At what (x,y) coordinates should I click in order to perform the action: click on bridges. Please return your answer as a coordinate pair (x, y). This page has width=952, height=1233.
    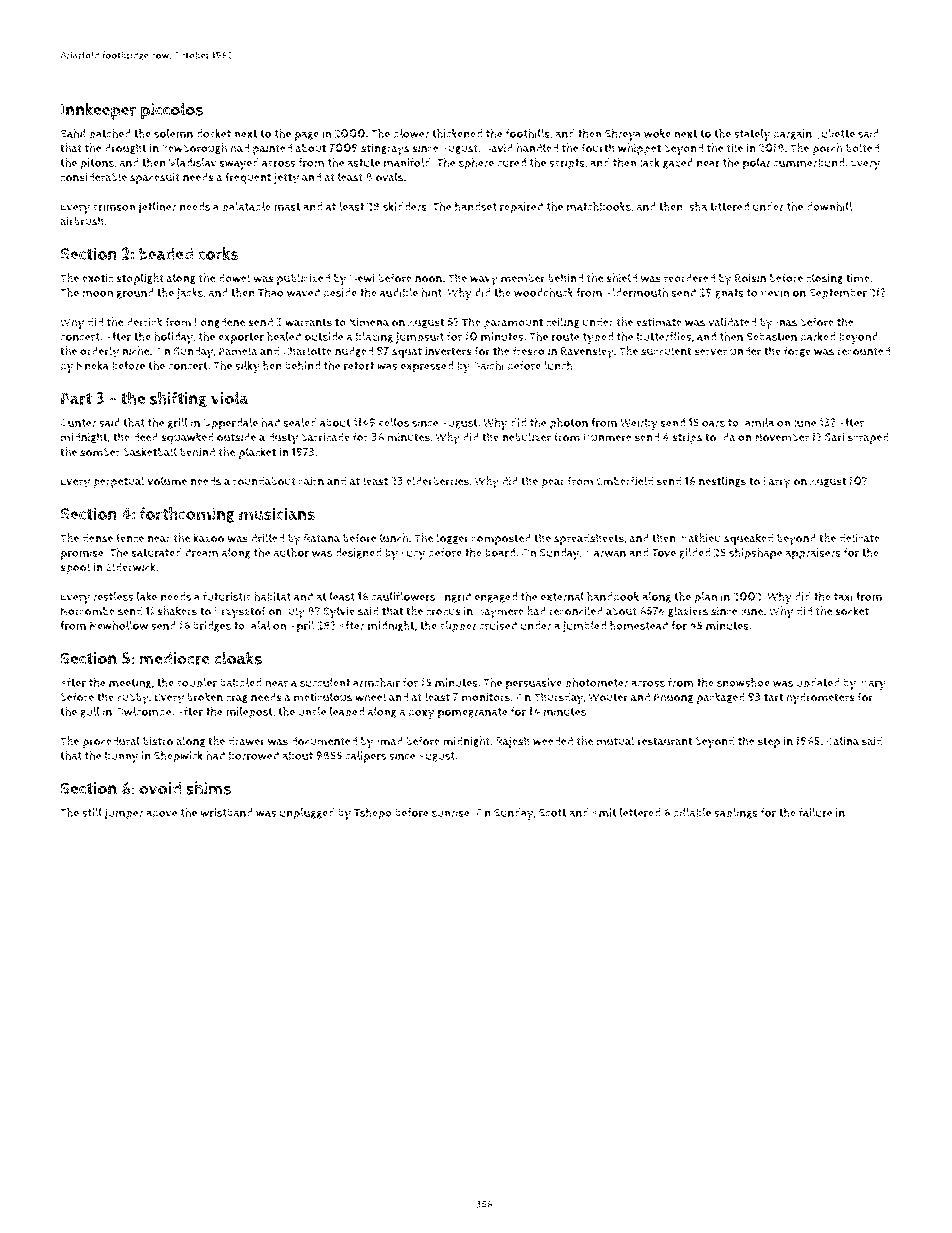
    Looking at the image, I should click on (212, 626).
